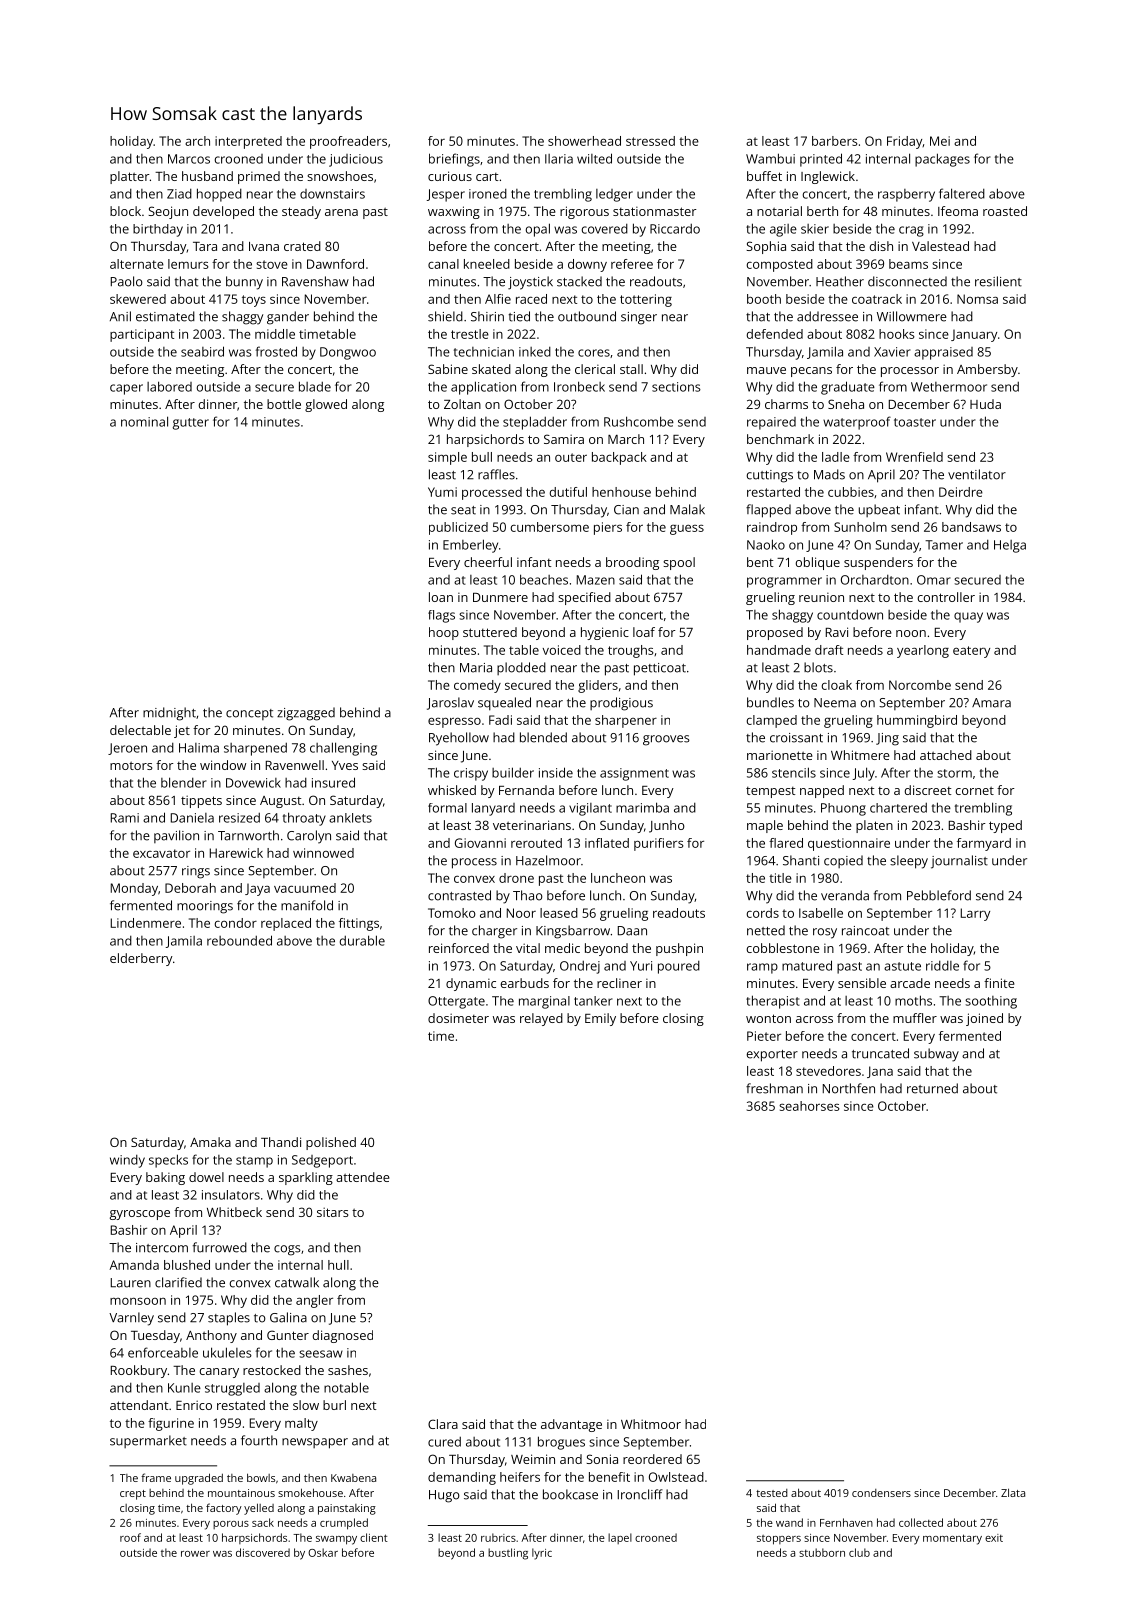 The width and height of the screenshot is (1138, 1609). What do you see at coordinates (1013, 1492) in the screenshot?
I see `Zlata` at bounding box center [1013, 1492].
